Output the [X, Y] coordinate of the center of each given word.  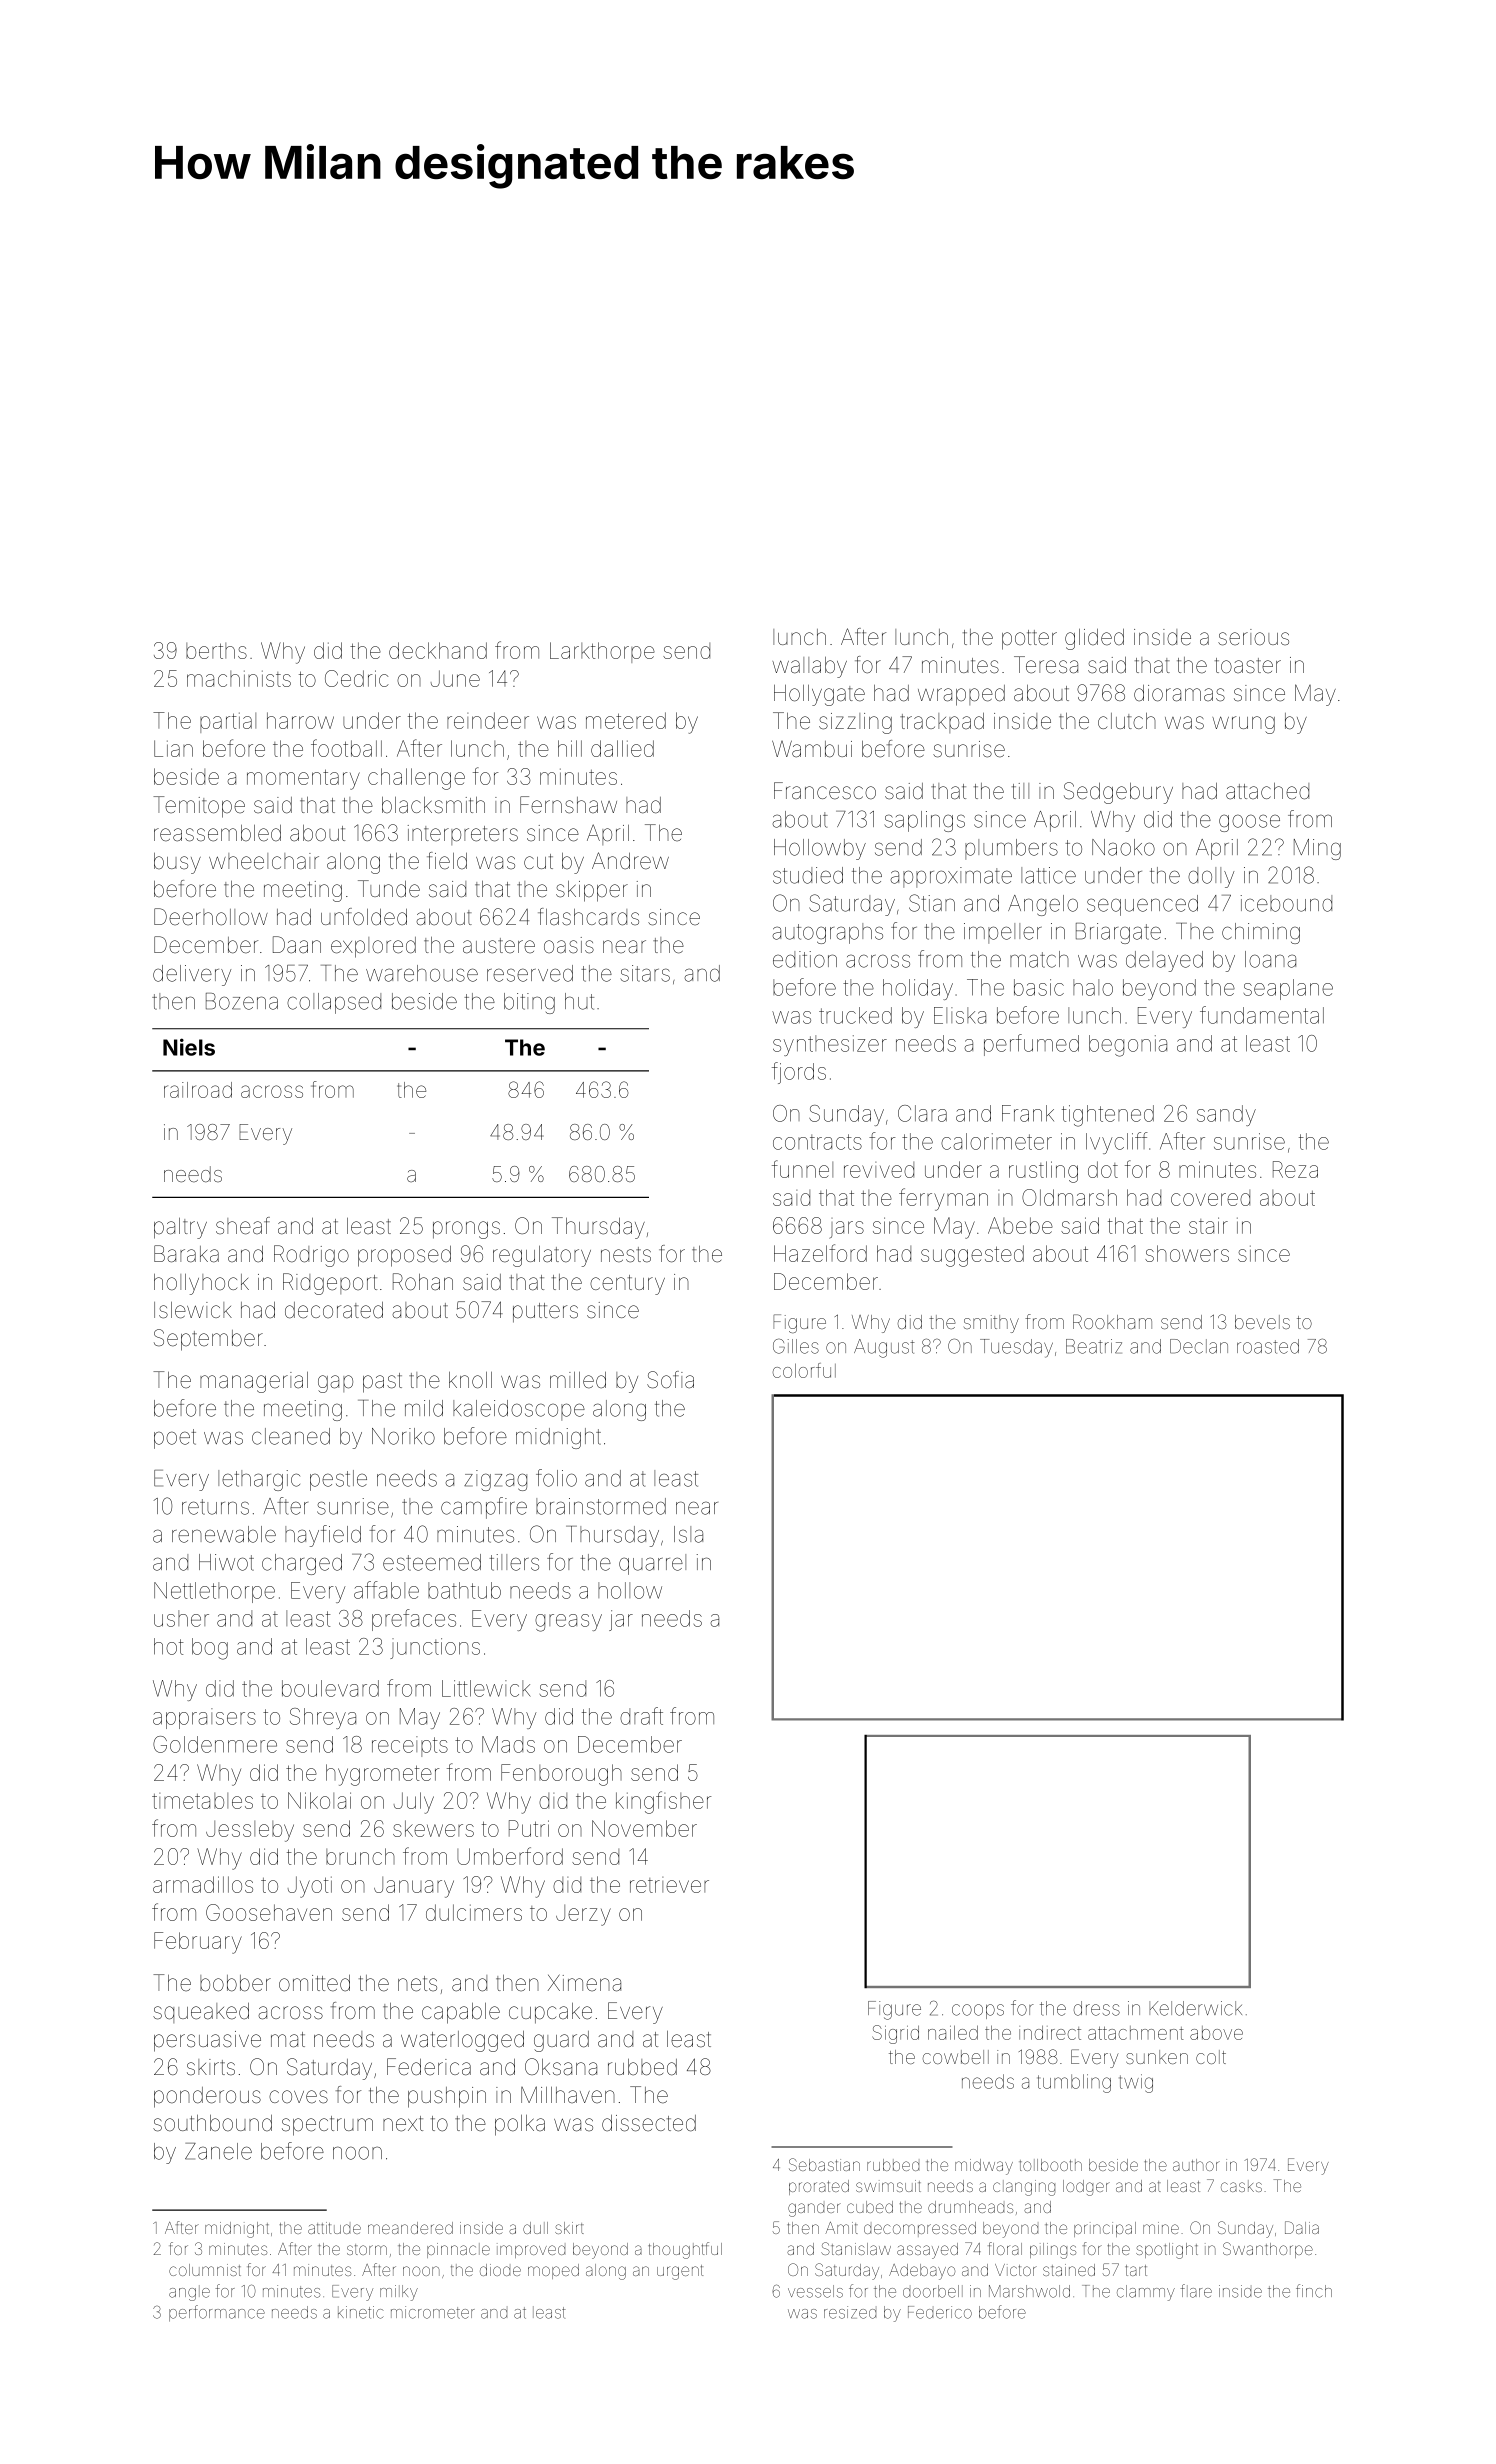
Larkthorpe [602, 652]
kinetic [361, 2312]
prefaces [414, 1620]
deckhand [438, 650]
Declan [1199, 1346]
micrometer [433, 2312]
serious [1253, 637]
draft [641, 1716]
